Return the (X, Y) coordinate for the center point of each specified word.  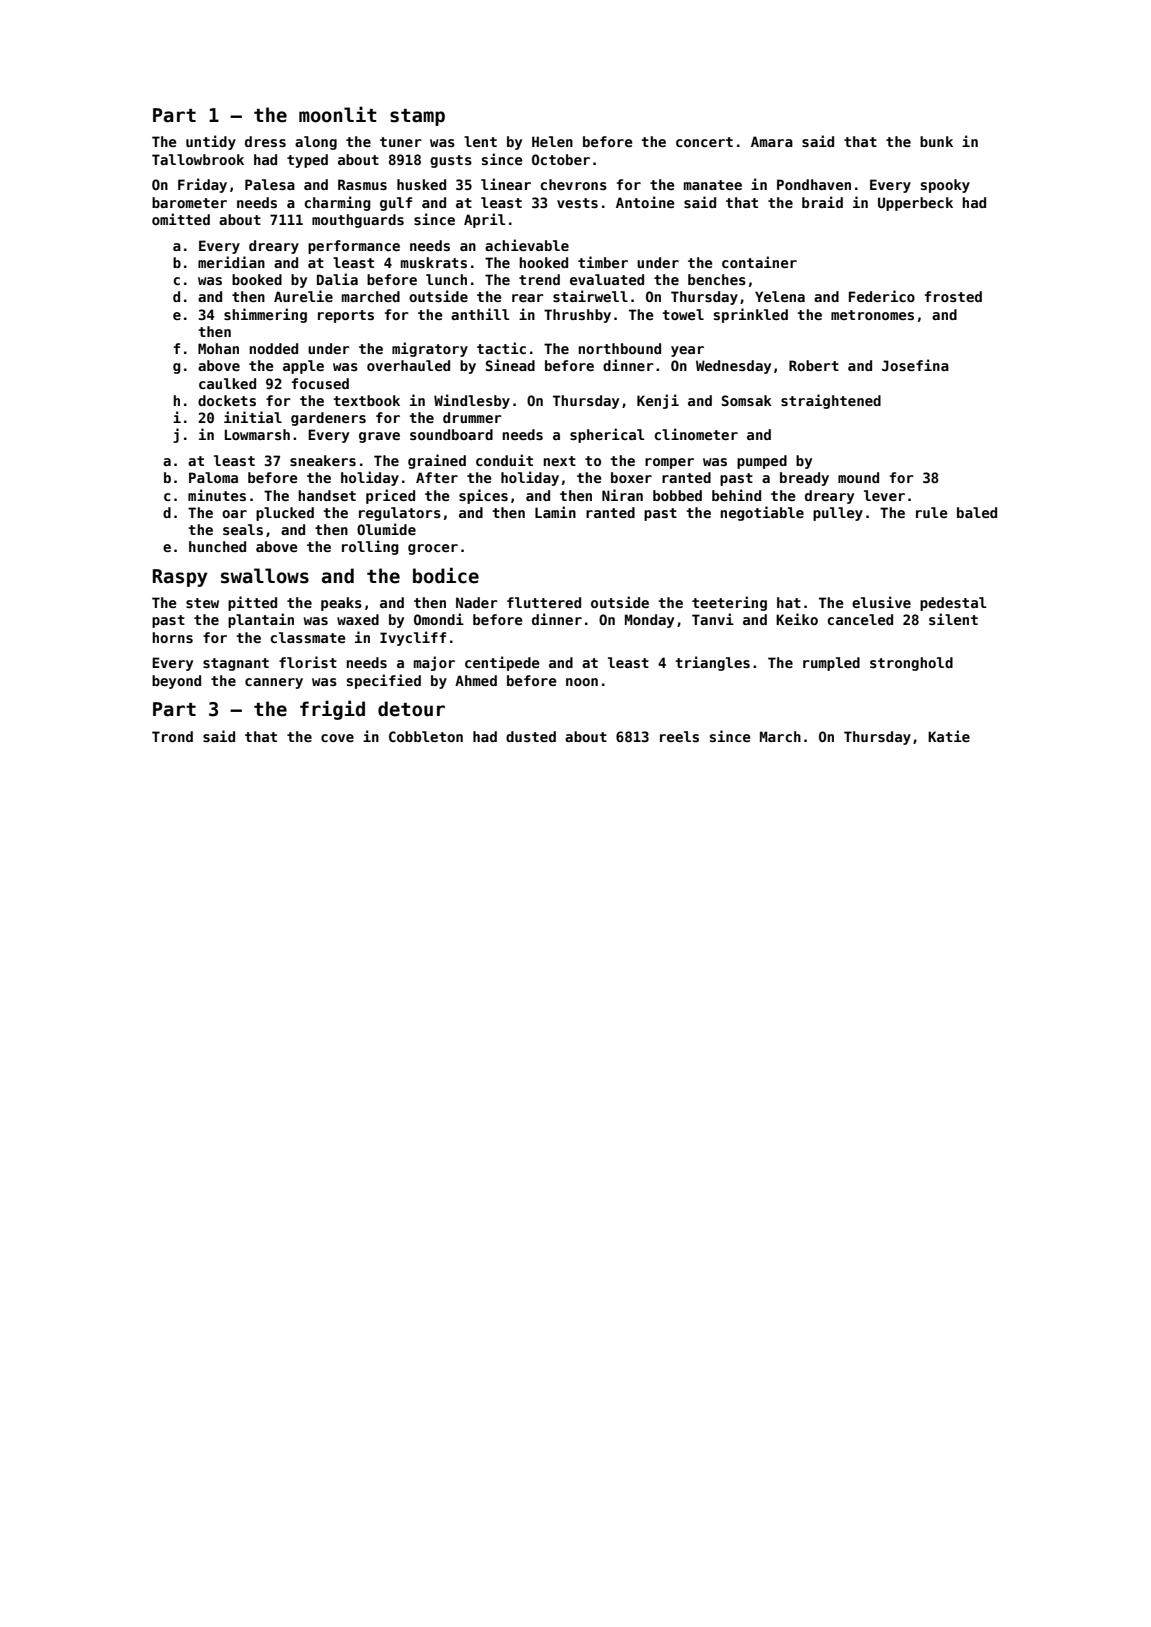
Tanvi (713, 619)
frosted (953, 296)
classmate (308, 637)
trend (539, 279)
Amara (772, 141)
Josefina (915, 365)
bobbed (677, 495)
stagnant (236, 664)
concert (704, 142)
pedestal (953, 604)
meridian (231, 262)
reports (346, 316)
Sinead (510, 365)
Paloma (213, 477)
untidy (211, 142)
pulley (838, 514)
